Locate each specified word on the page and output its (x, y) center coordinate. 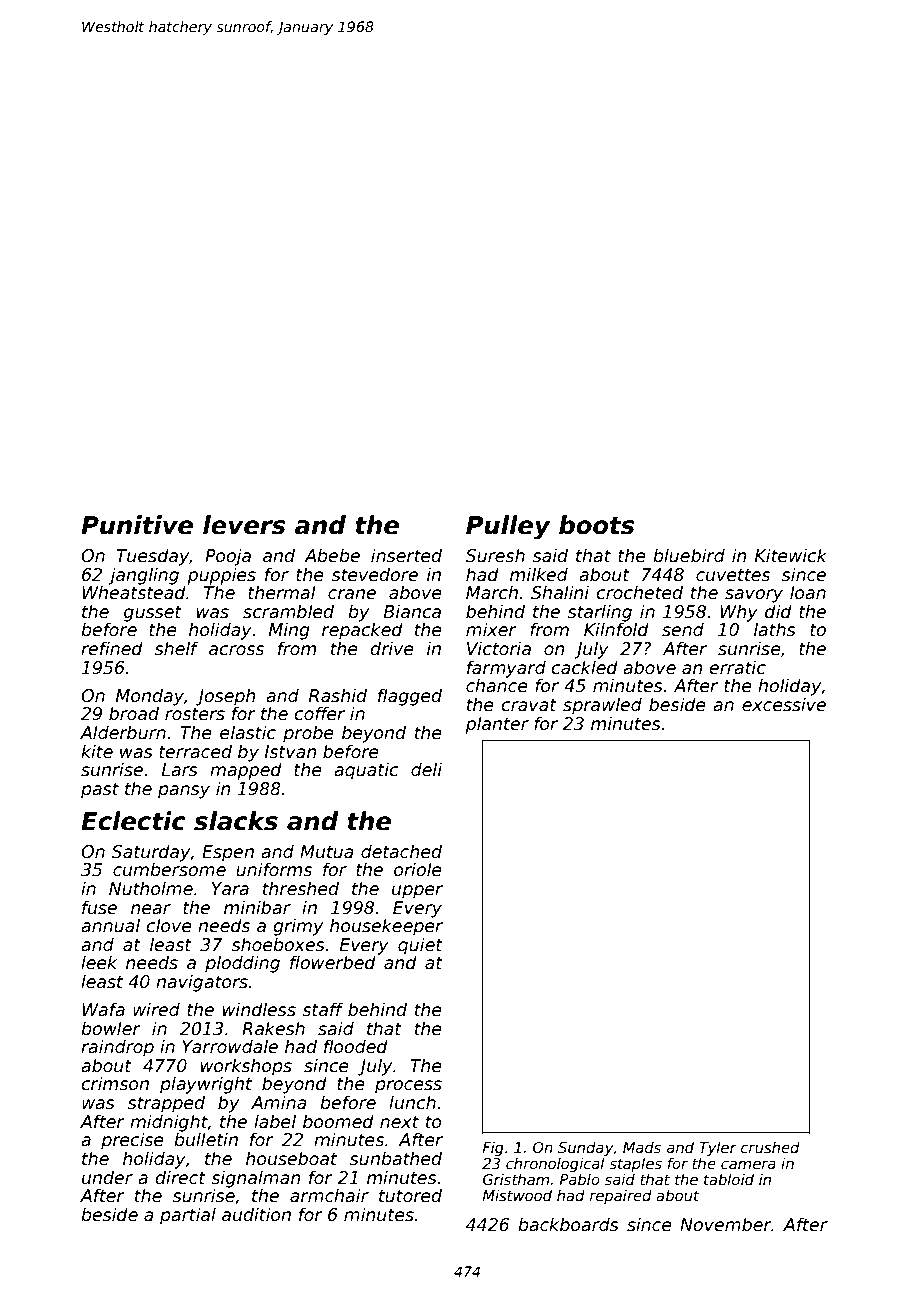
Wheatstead (134, 592)
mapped (246, 771)
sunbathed (396, 1158)
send (683, 629)
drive (392, 648)
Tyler (718, 1148)
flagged (410, 697)
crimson (115, 1083)
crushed (770, 1147)
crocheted (639, 592)
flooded (356, 1046)
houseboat (291, 1158)
